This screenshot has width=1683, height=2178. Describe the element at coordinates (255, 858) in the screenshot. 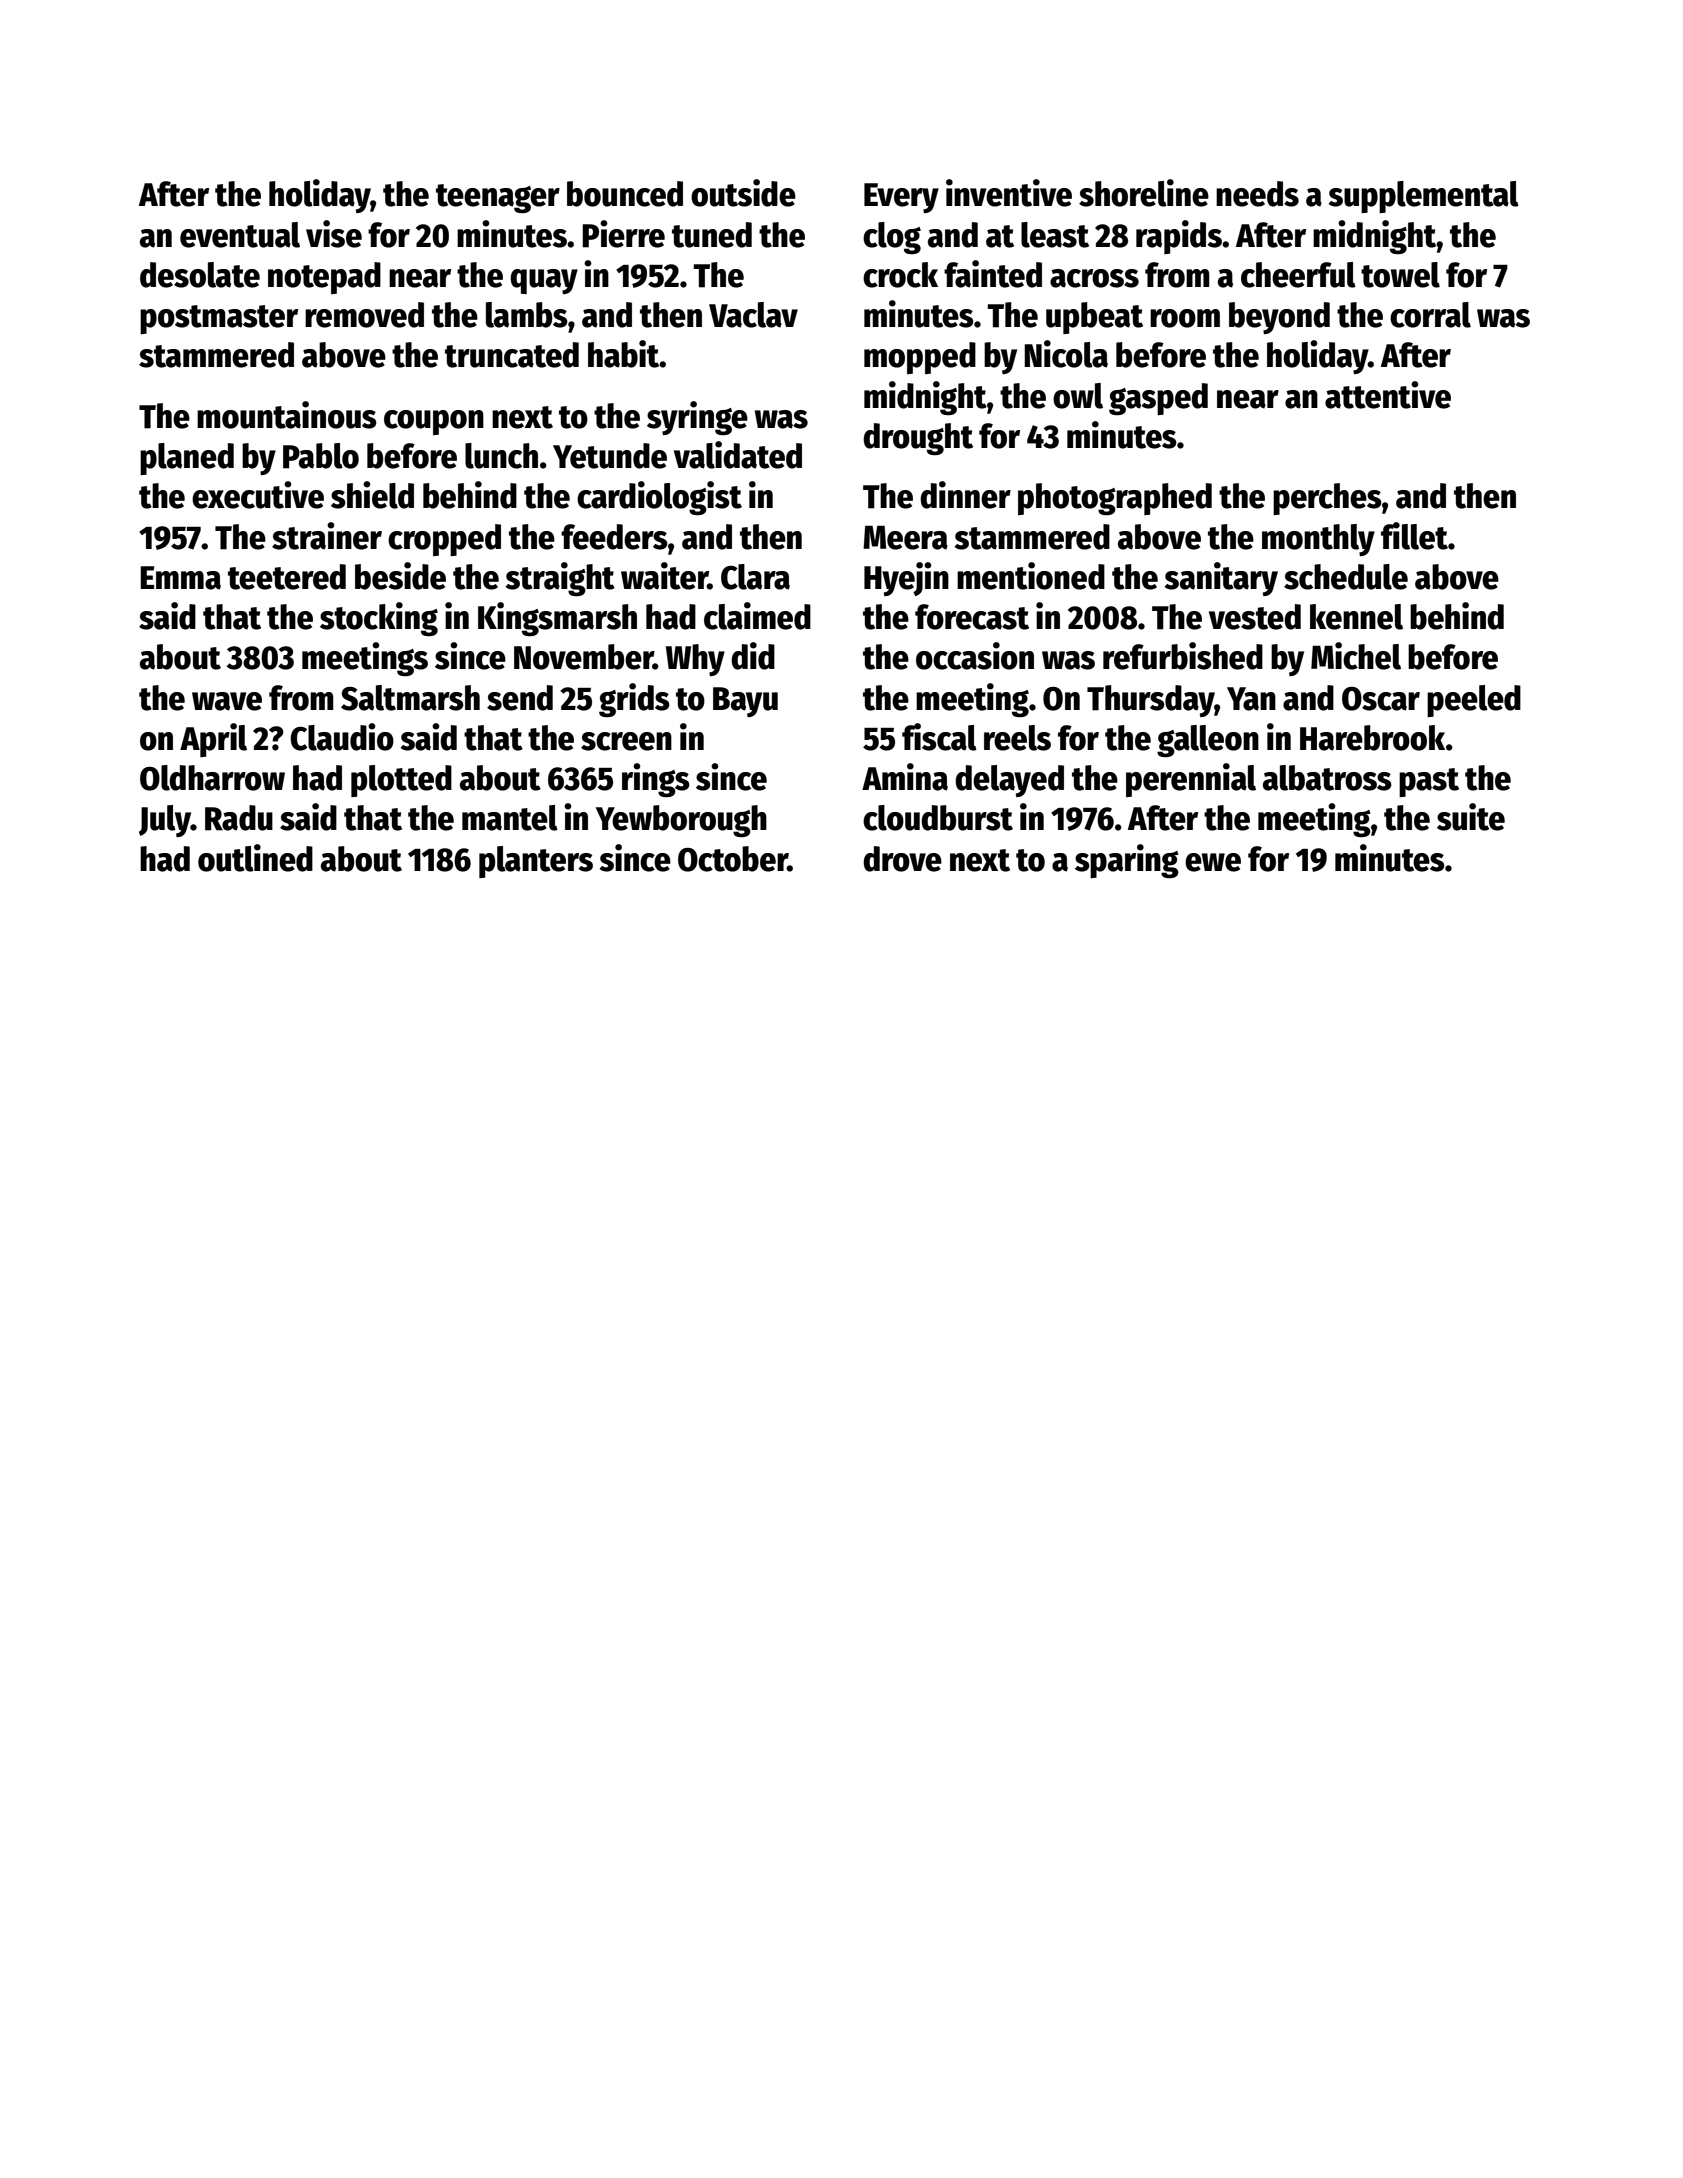

I see `outlined` at that location.
